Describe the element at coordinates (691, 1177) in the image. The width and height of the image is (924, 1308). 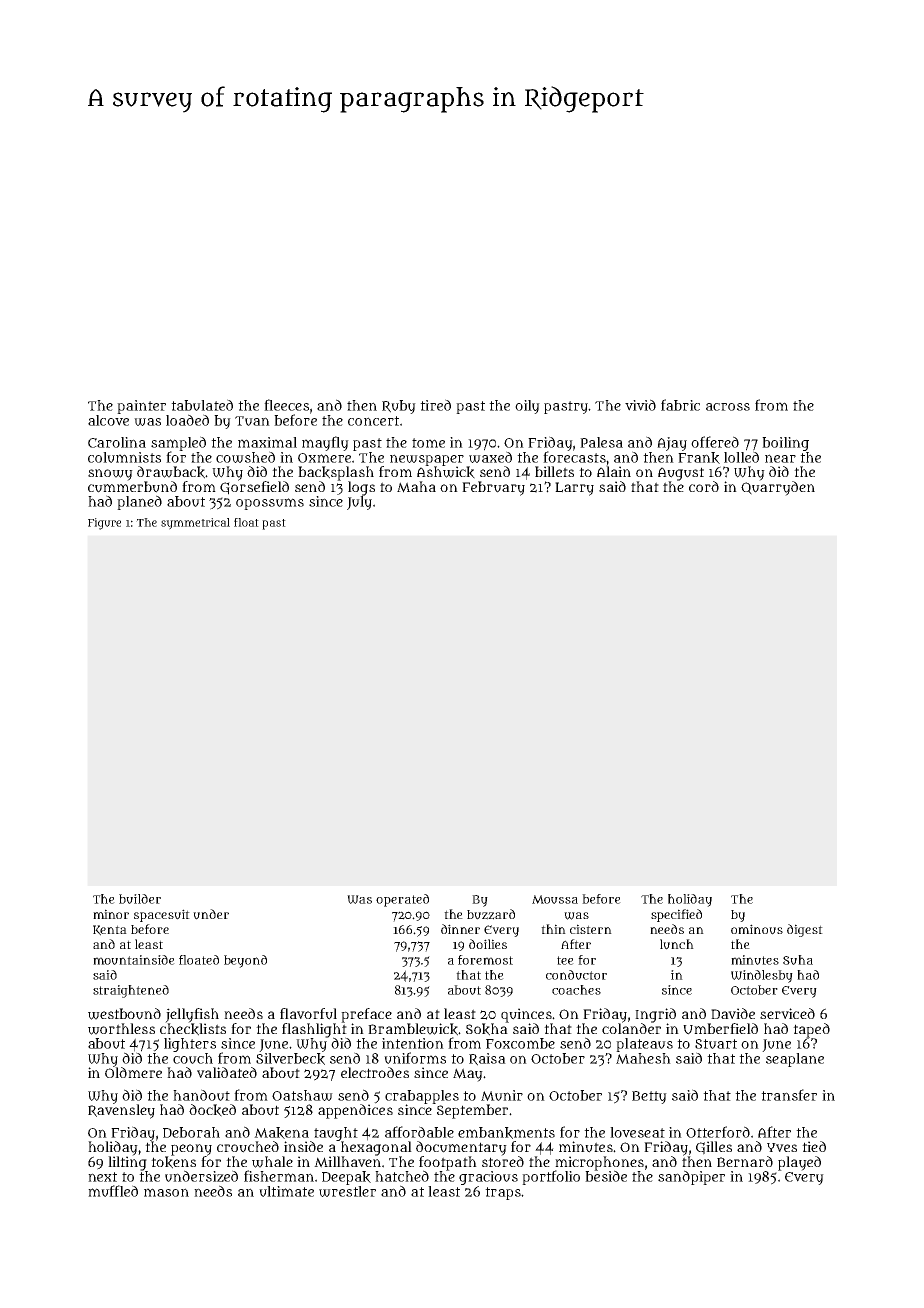
I see `sandpiper` at that location.
